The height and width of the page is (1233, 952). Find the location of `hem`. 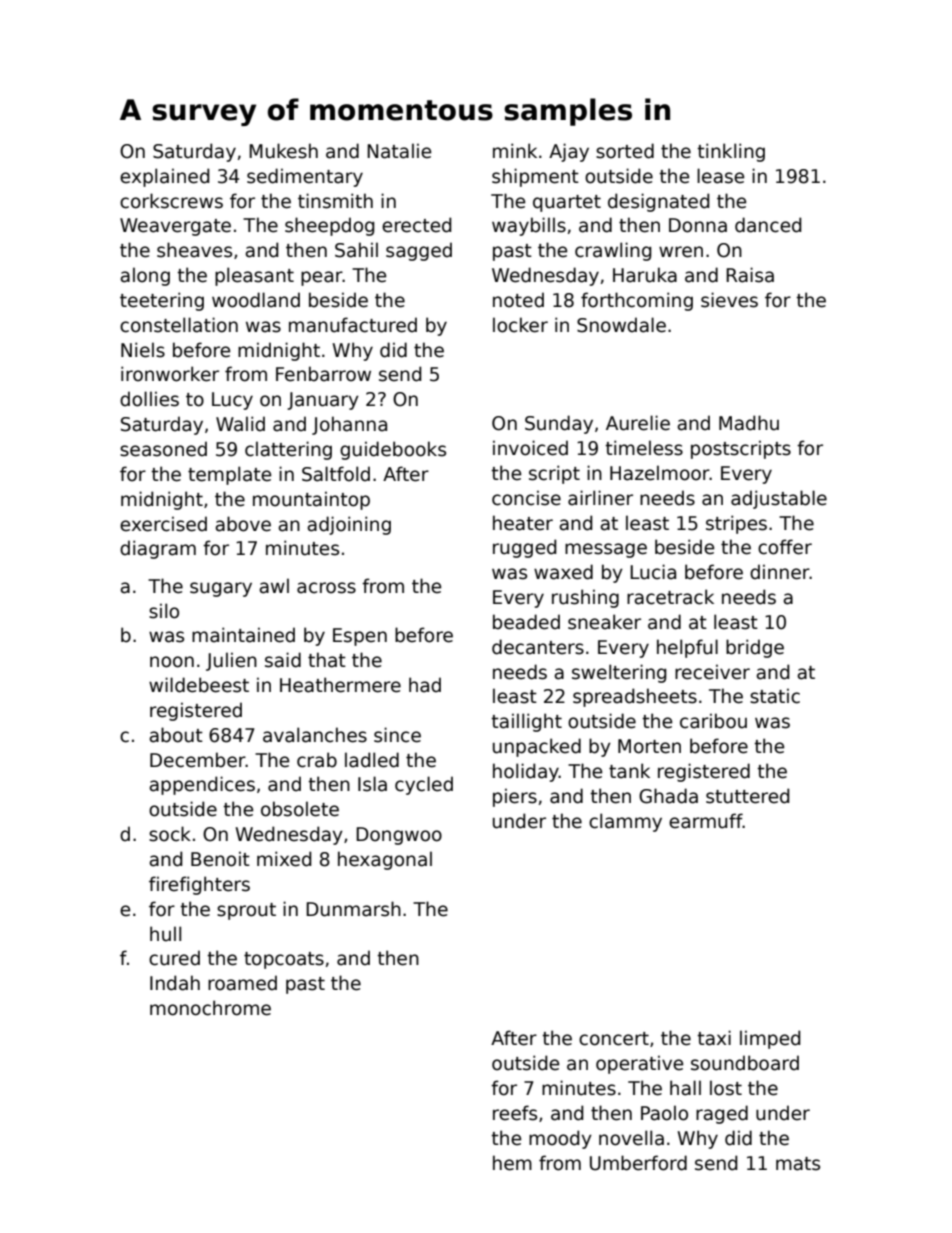

hem is located at coordinates (512, 1163).
